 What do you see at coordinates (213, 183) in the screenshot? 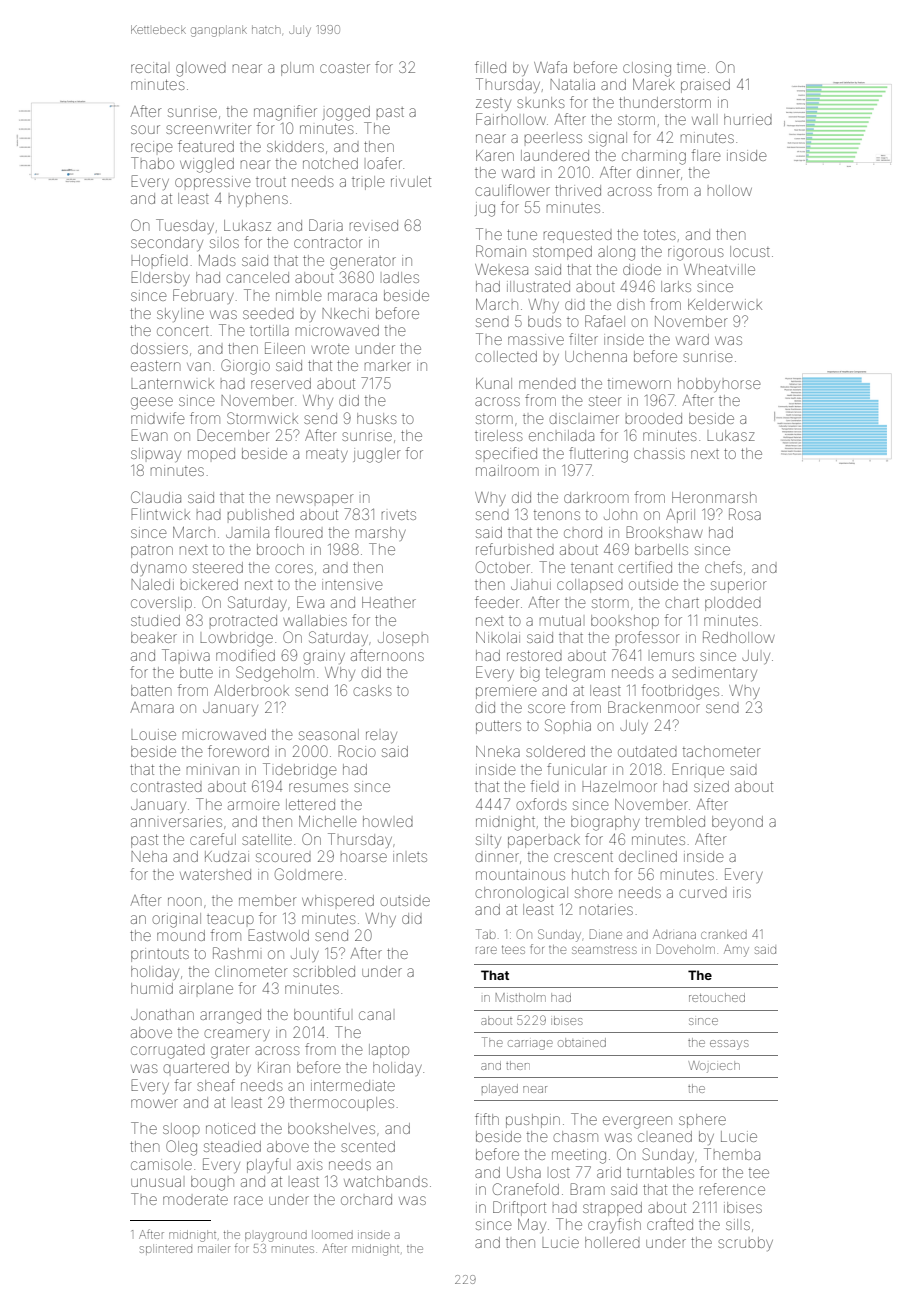
I see `oppressive` at bounding box center [213, 183].
